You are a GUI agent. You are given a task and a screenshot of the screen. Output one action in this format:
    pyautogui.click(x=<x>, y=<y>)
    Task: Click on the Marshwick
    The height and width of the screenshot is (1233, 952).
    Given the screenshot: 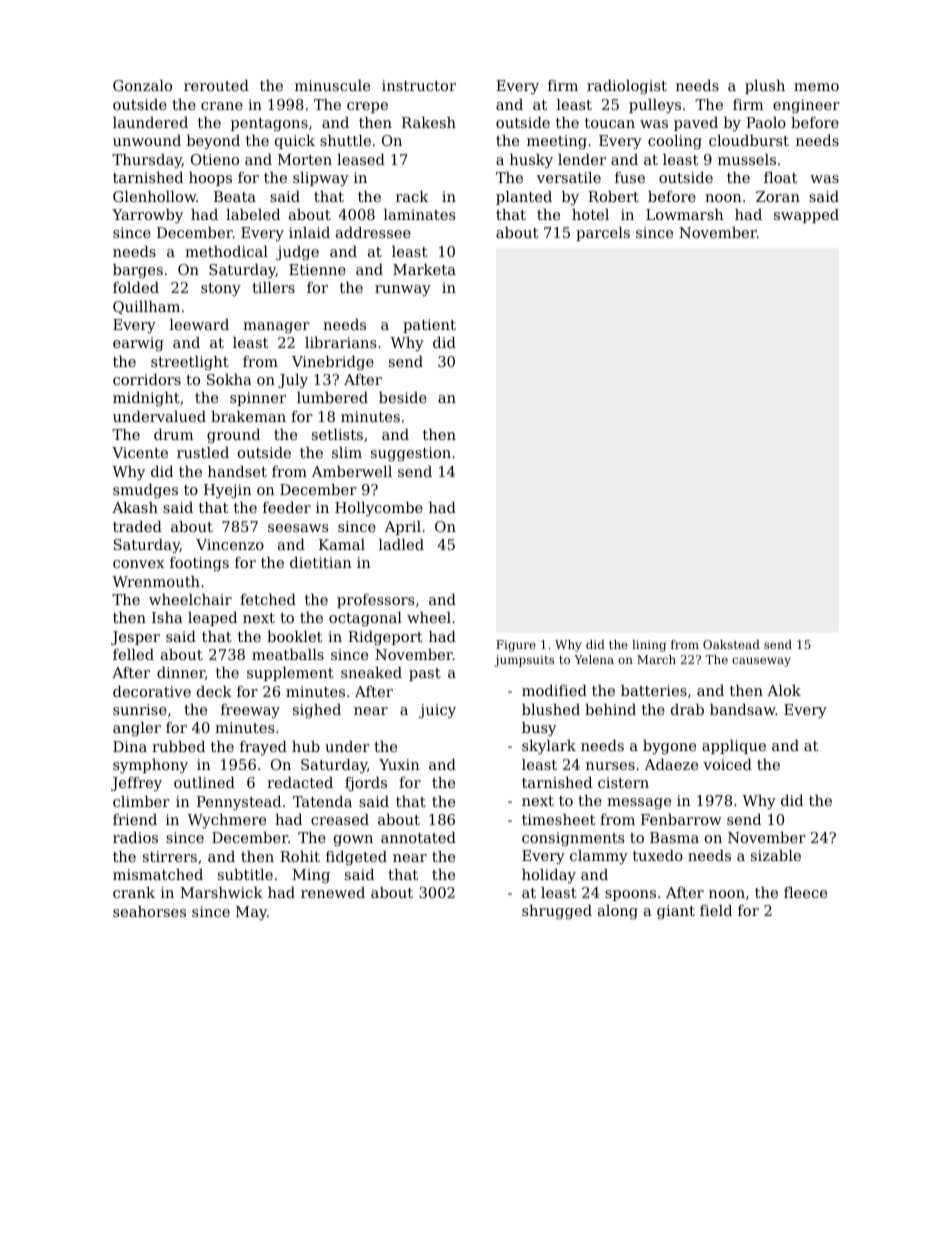 What is the action you would take?
    pyautogui.click(x=221, y=892)
